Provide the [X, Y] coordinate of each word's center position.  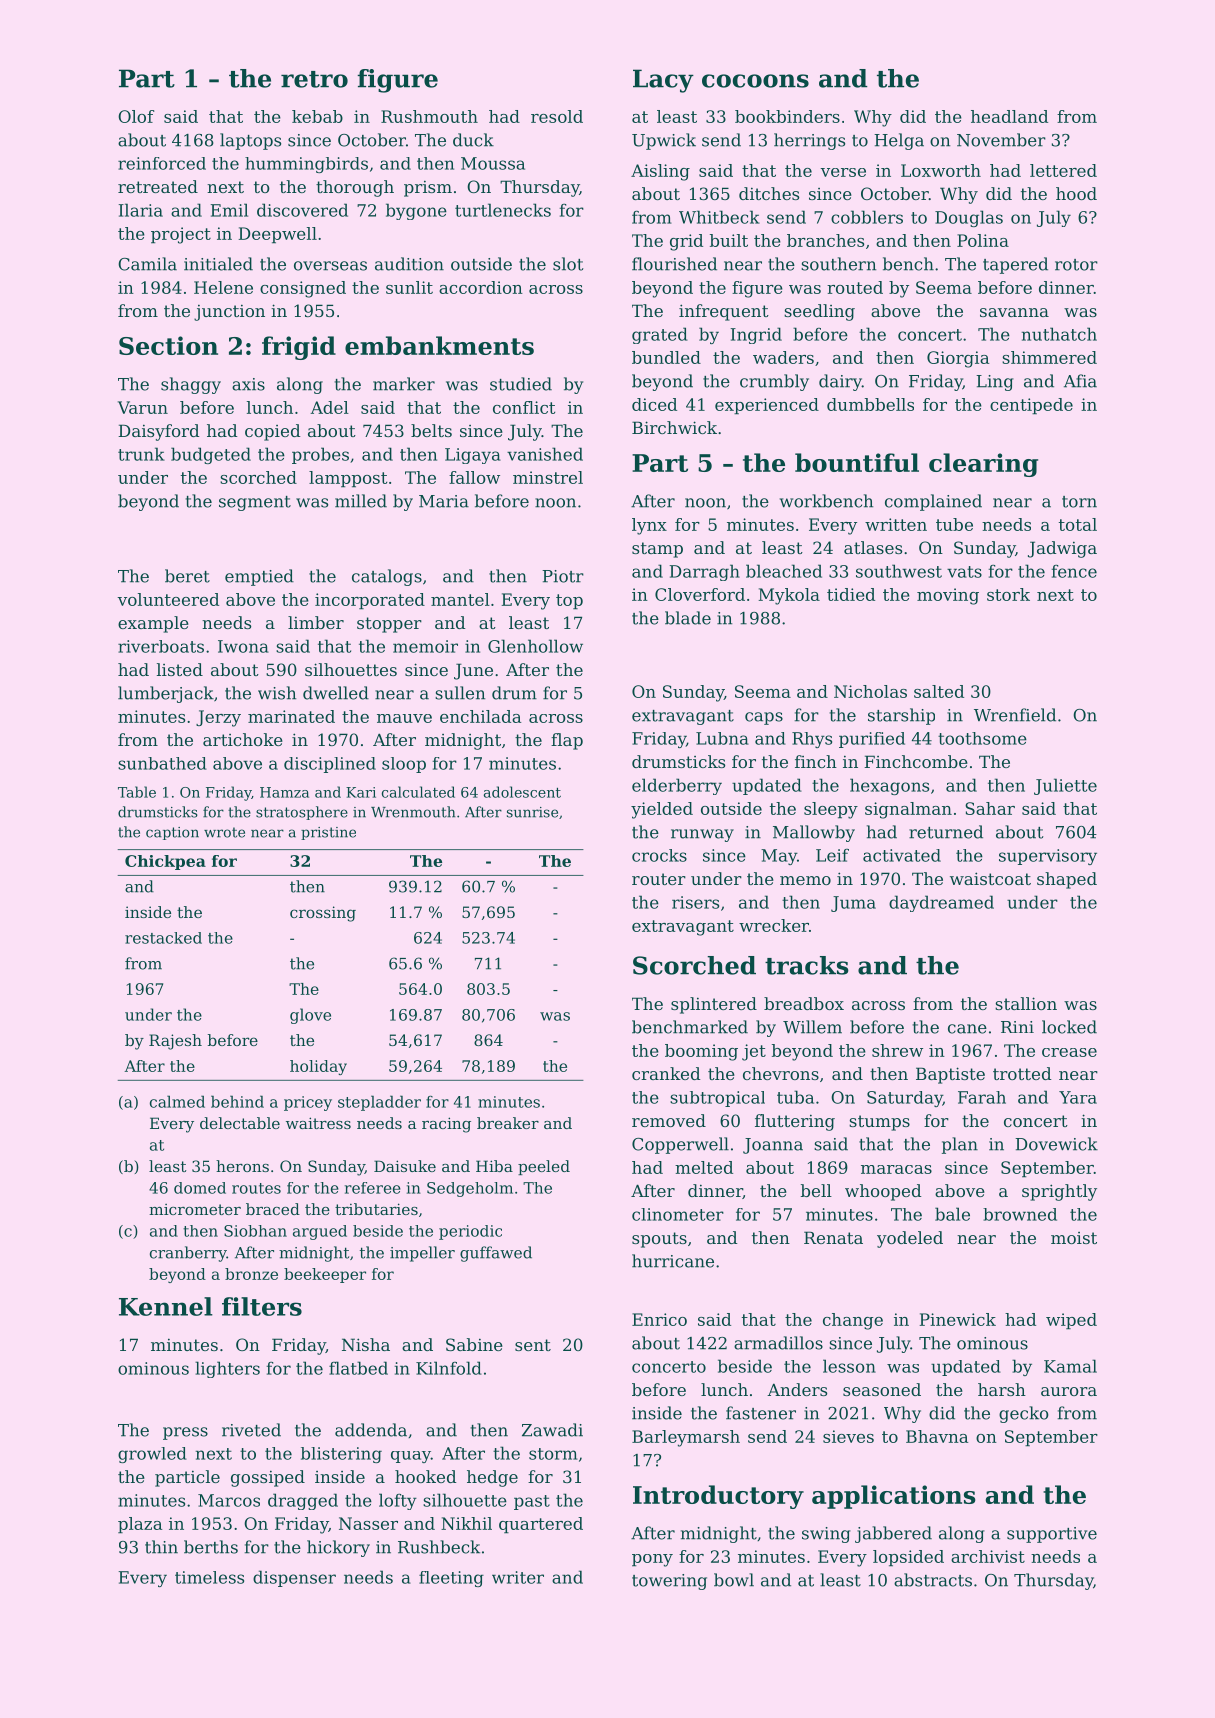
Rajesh [175, 1042]
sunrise [532, 812]
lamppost [348, 479]
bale [952, 1214]
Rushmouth [429, 116]
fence [1074, 571]
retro [314, 79]
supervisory [1048, 857]
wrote [224, 832]
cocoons [755, 81]
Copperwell [680, 1145]
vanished [545, 454]
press [185, 1433]
